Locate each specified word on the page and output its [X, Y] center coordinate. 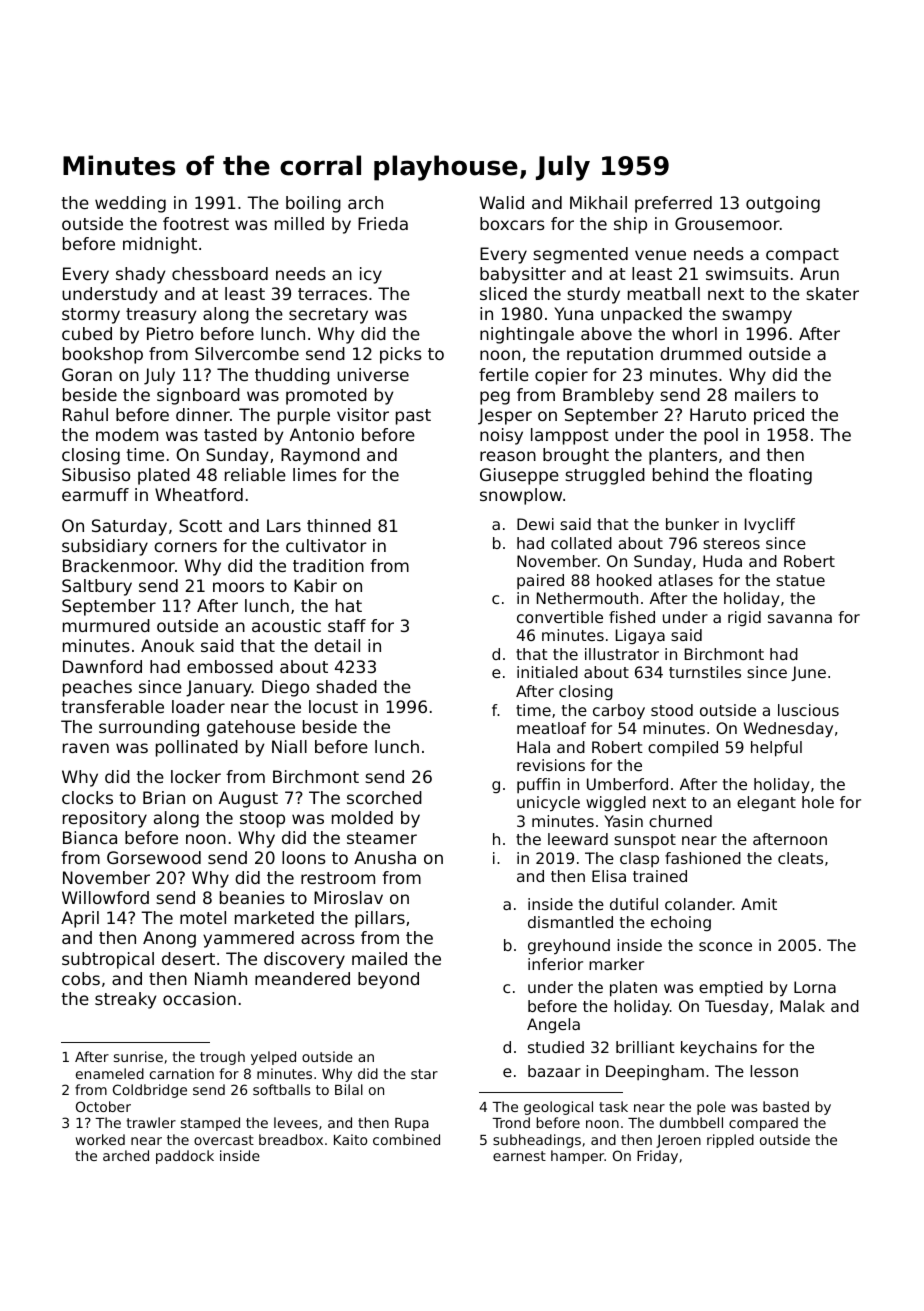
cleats [800, 858]
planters [683, 456]
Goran [87, 374]
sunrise [138, 1056]
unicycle [548, 804]
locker [196, 776]
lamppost [570, 436]
